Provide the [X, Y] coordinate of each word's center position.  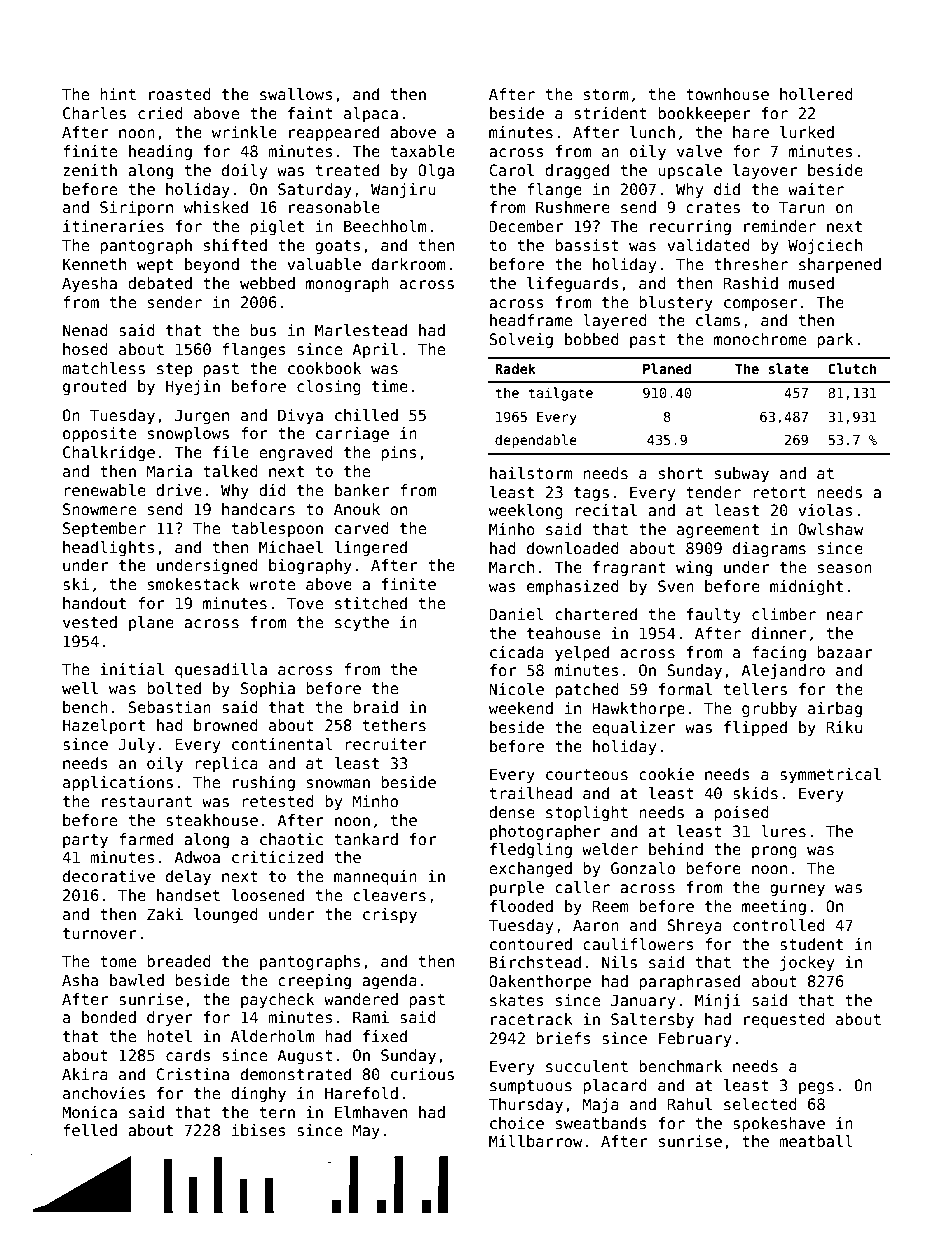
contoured [531, 944]
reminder [780, 226]
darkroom [409, 264]
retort [779, 492]
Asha [80, 980]
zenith [90, 170]
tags [591, 494]
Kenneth [94, 264]
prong [774, 852]
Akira [85, 1074]
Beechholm [385, 226]
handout [94, 603]
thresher [751, 264]
